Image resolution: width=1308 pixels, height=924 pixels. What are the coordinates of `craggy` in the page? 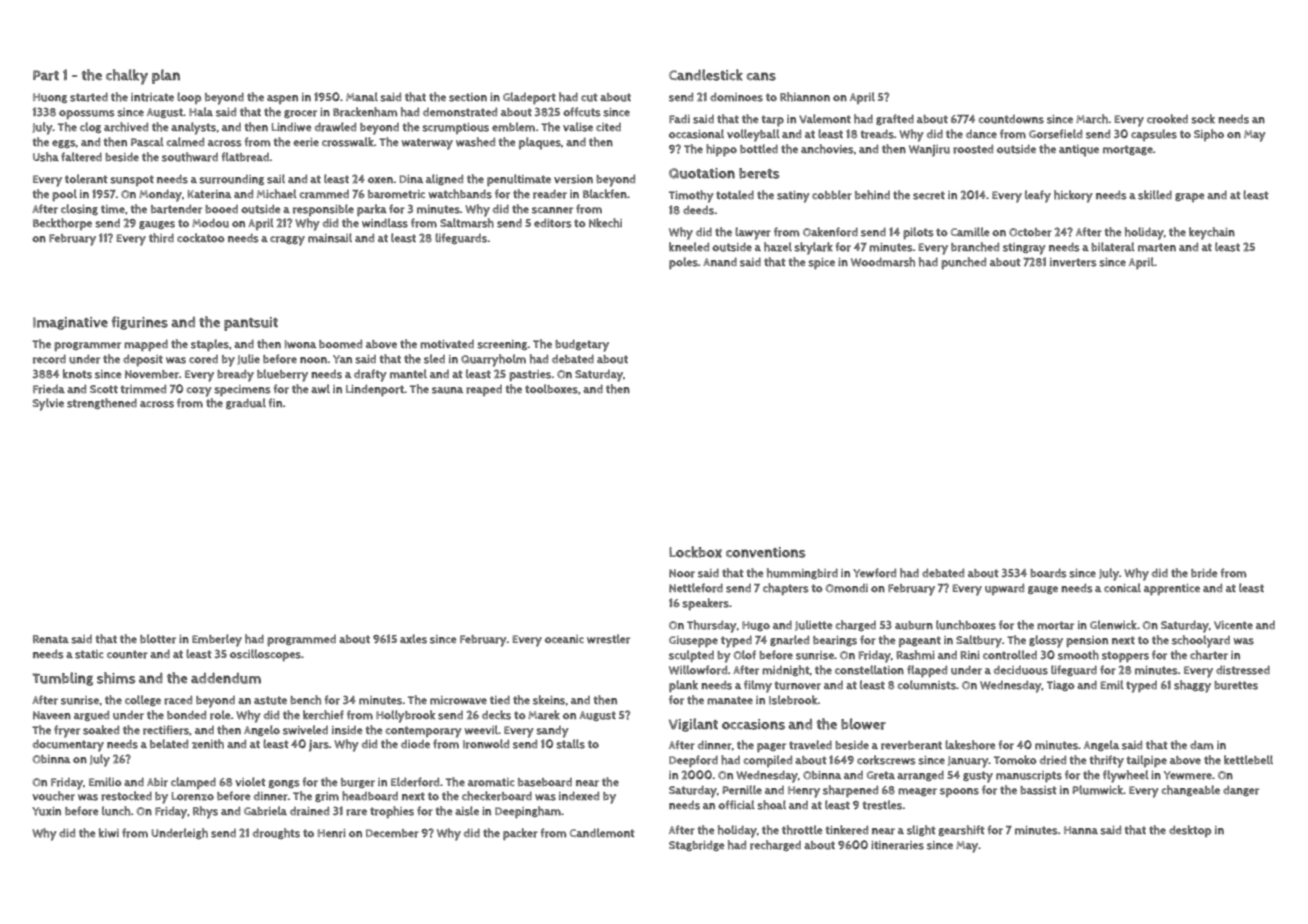 It's located at (287, 241).
